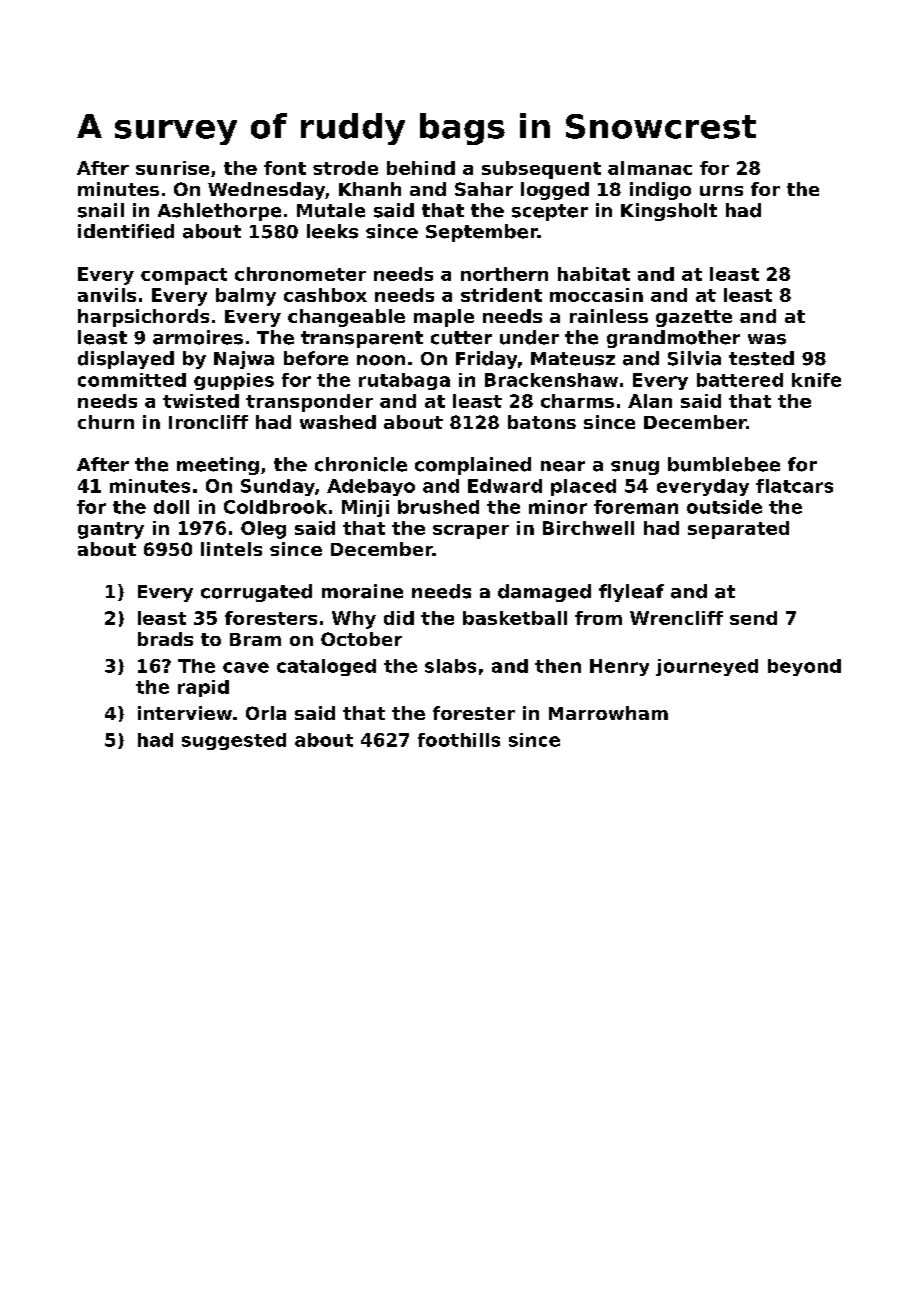 The height and width of the screenshot is (1308, 924). I want to click on Mutale, so click(331, 210).
